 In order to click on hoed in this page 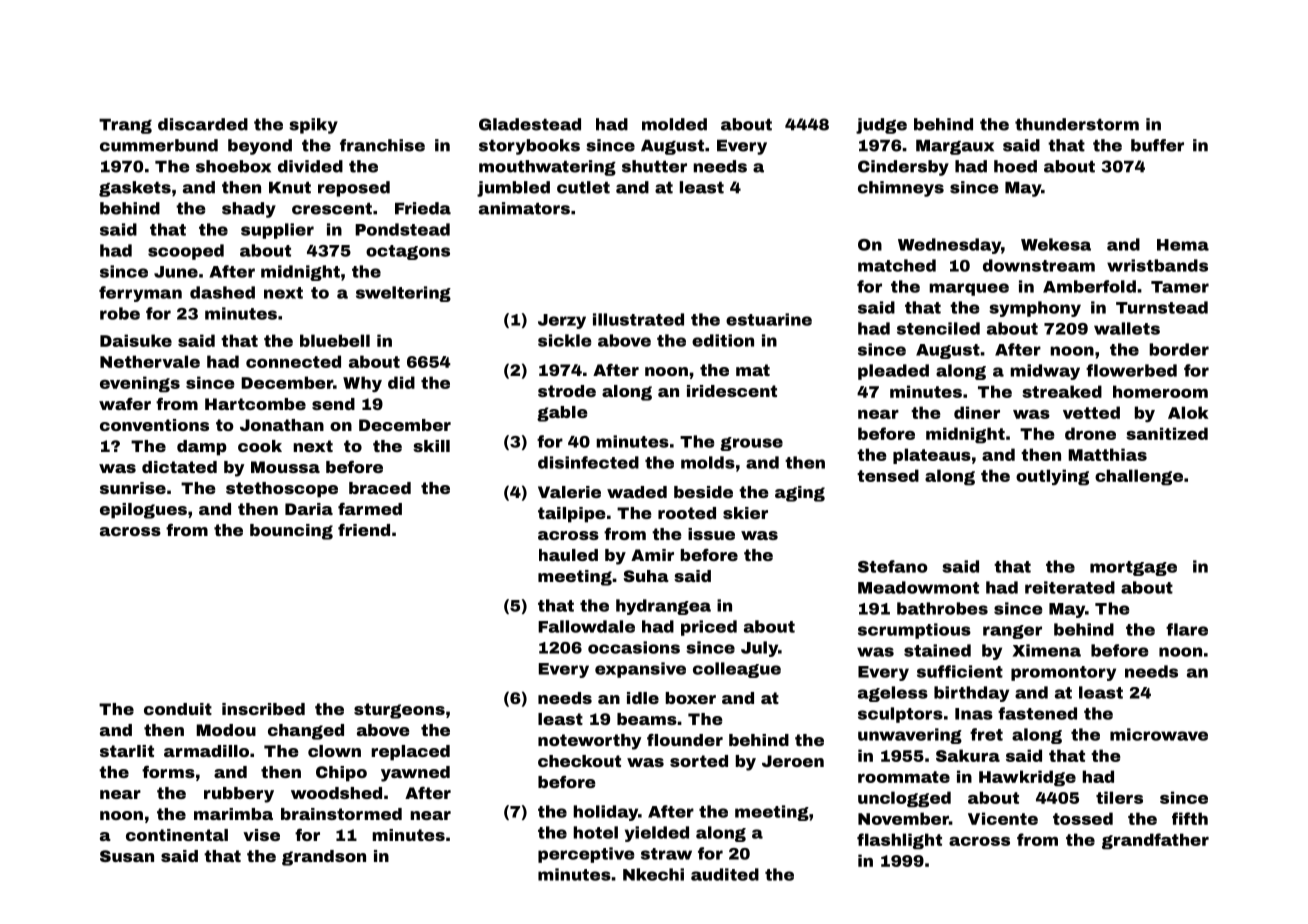, I will do `click(1015, 166)`.
